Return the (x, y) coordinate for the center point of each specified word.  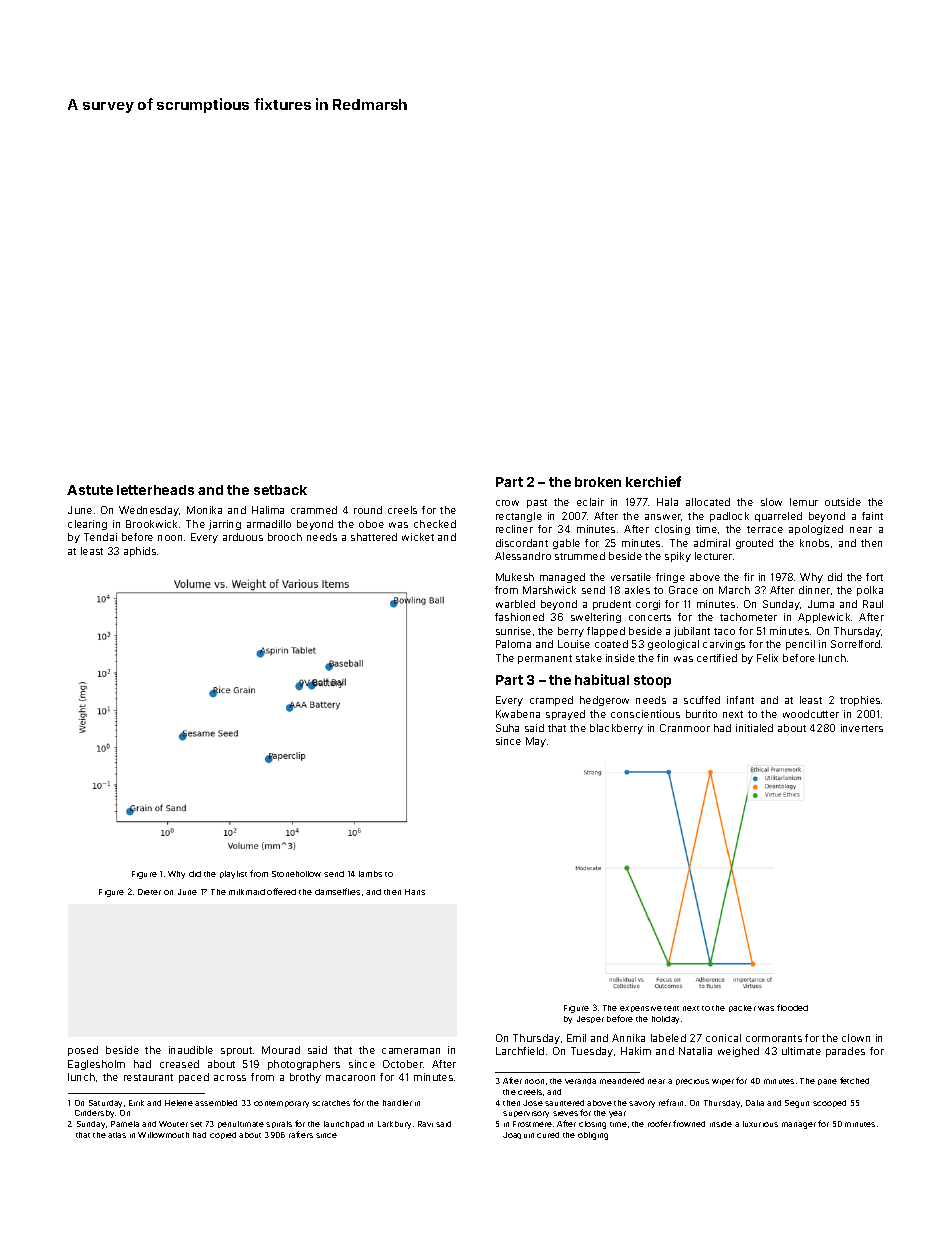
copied (223, 1135)
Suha (507, 728)
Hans (415, 892)
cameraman (411, 1051)
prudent (612, 605)
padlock (729, 517)
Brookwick (151, 524)
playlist (233, 875)
